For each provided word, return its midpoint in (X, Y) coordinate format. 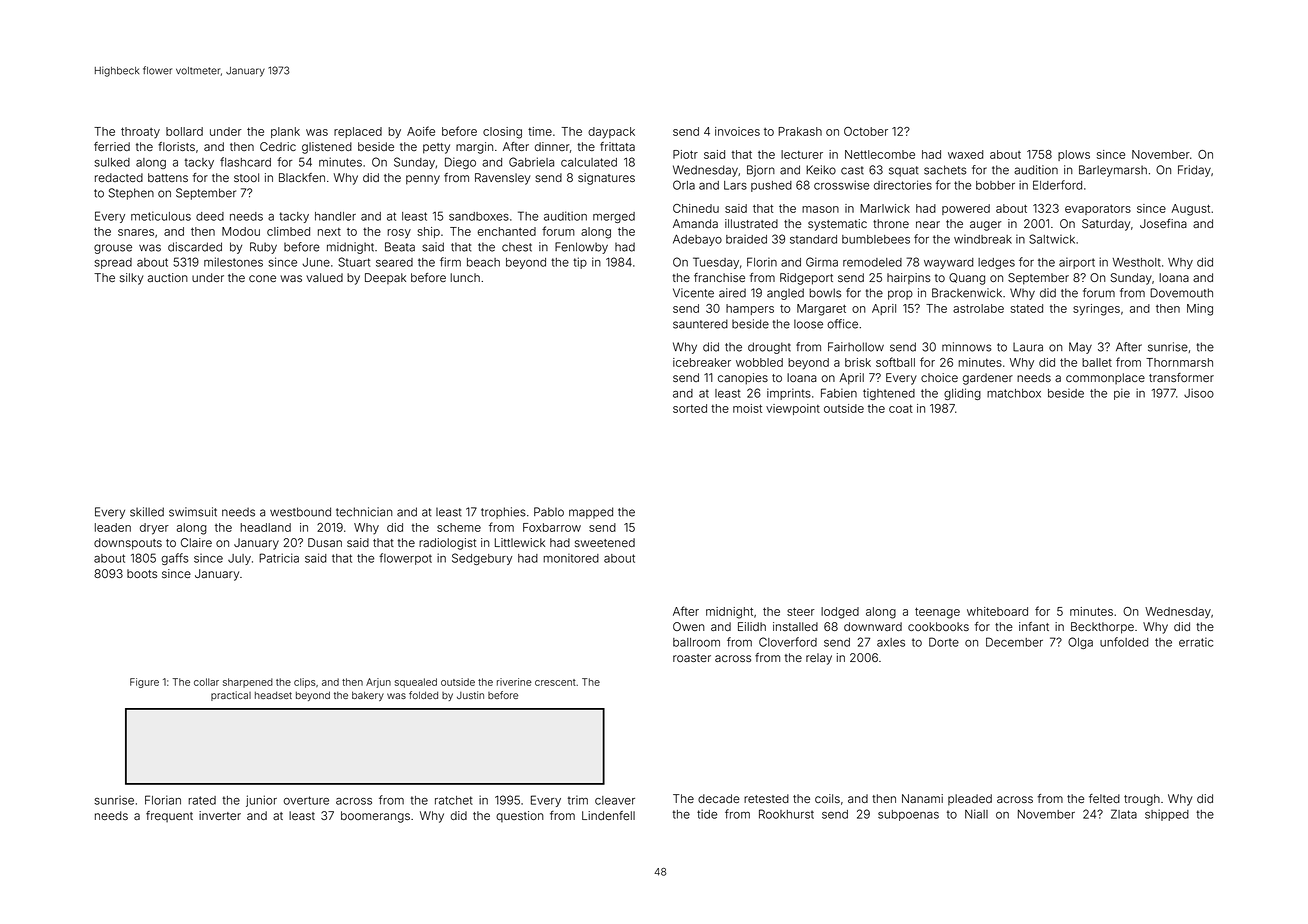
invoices (737, 131)
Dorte (944, 642)
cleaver (615, 800)
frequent (169, 817)
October (866, 131)
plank (285, 132)
